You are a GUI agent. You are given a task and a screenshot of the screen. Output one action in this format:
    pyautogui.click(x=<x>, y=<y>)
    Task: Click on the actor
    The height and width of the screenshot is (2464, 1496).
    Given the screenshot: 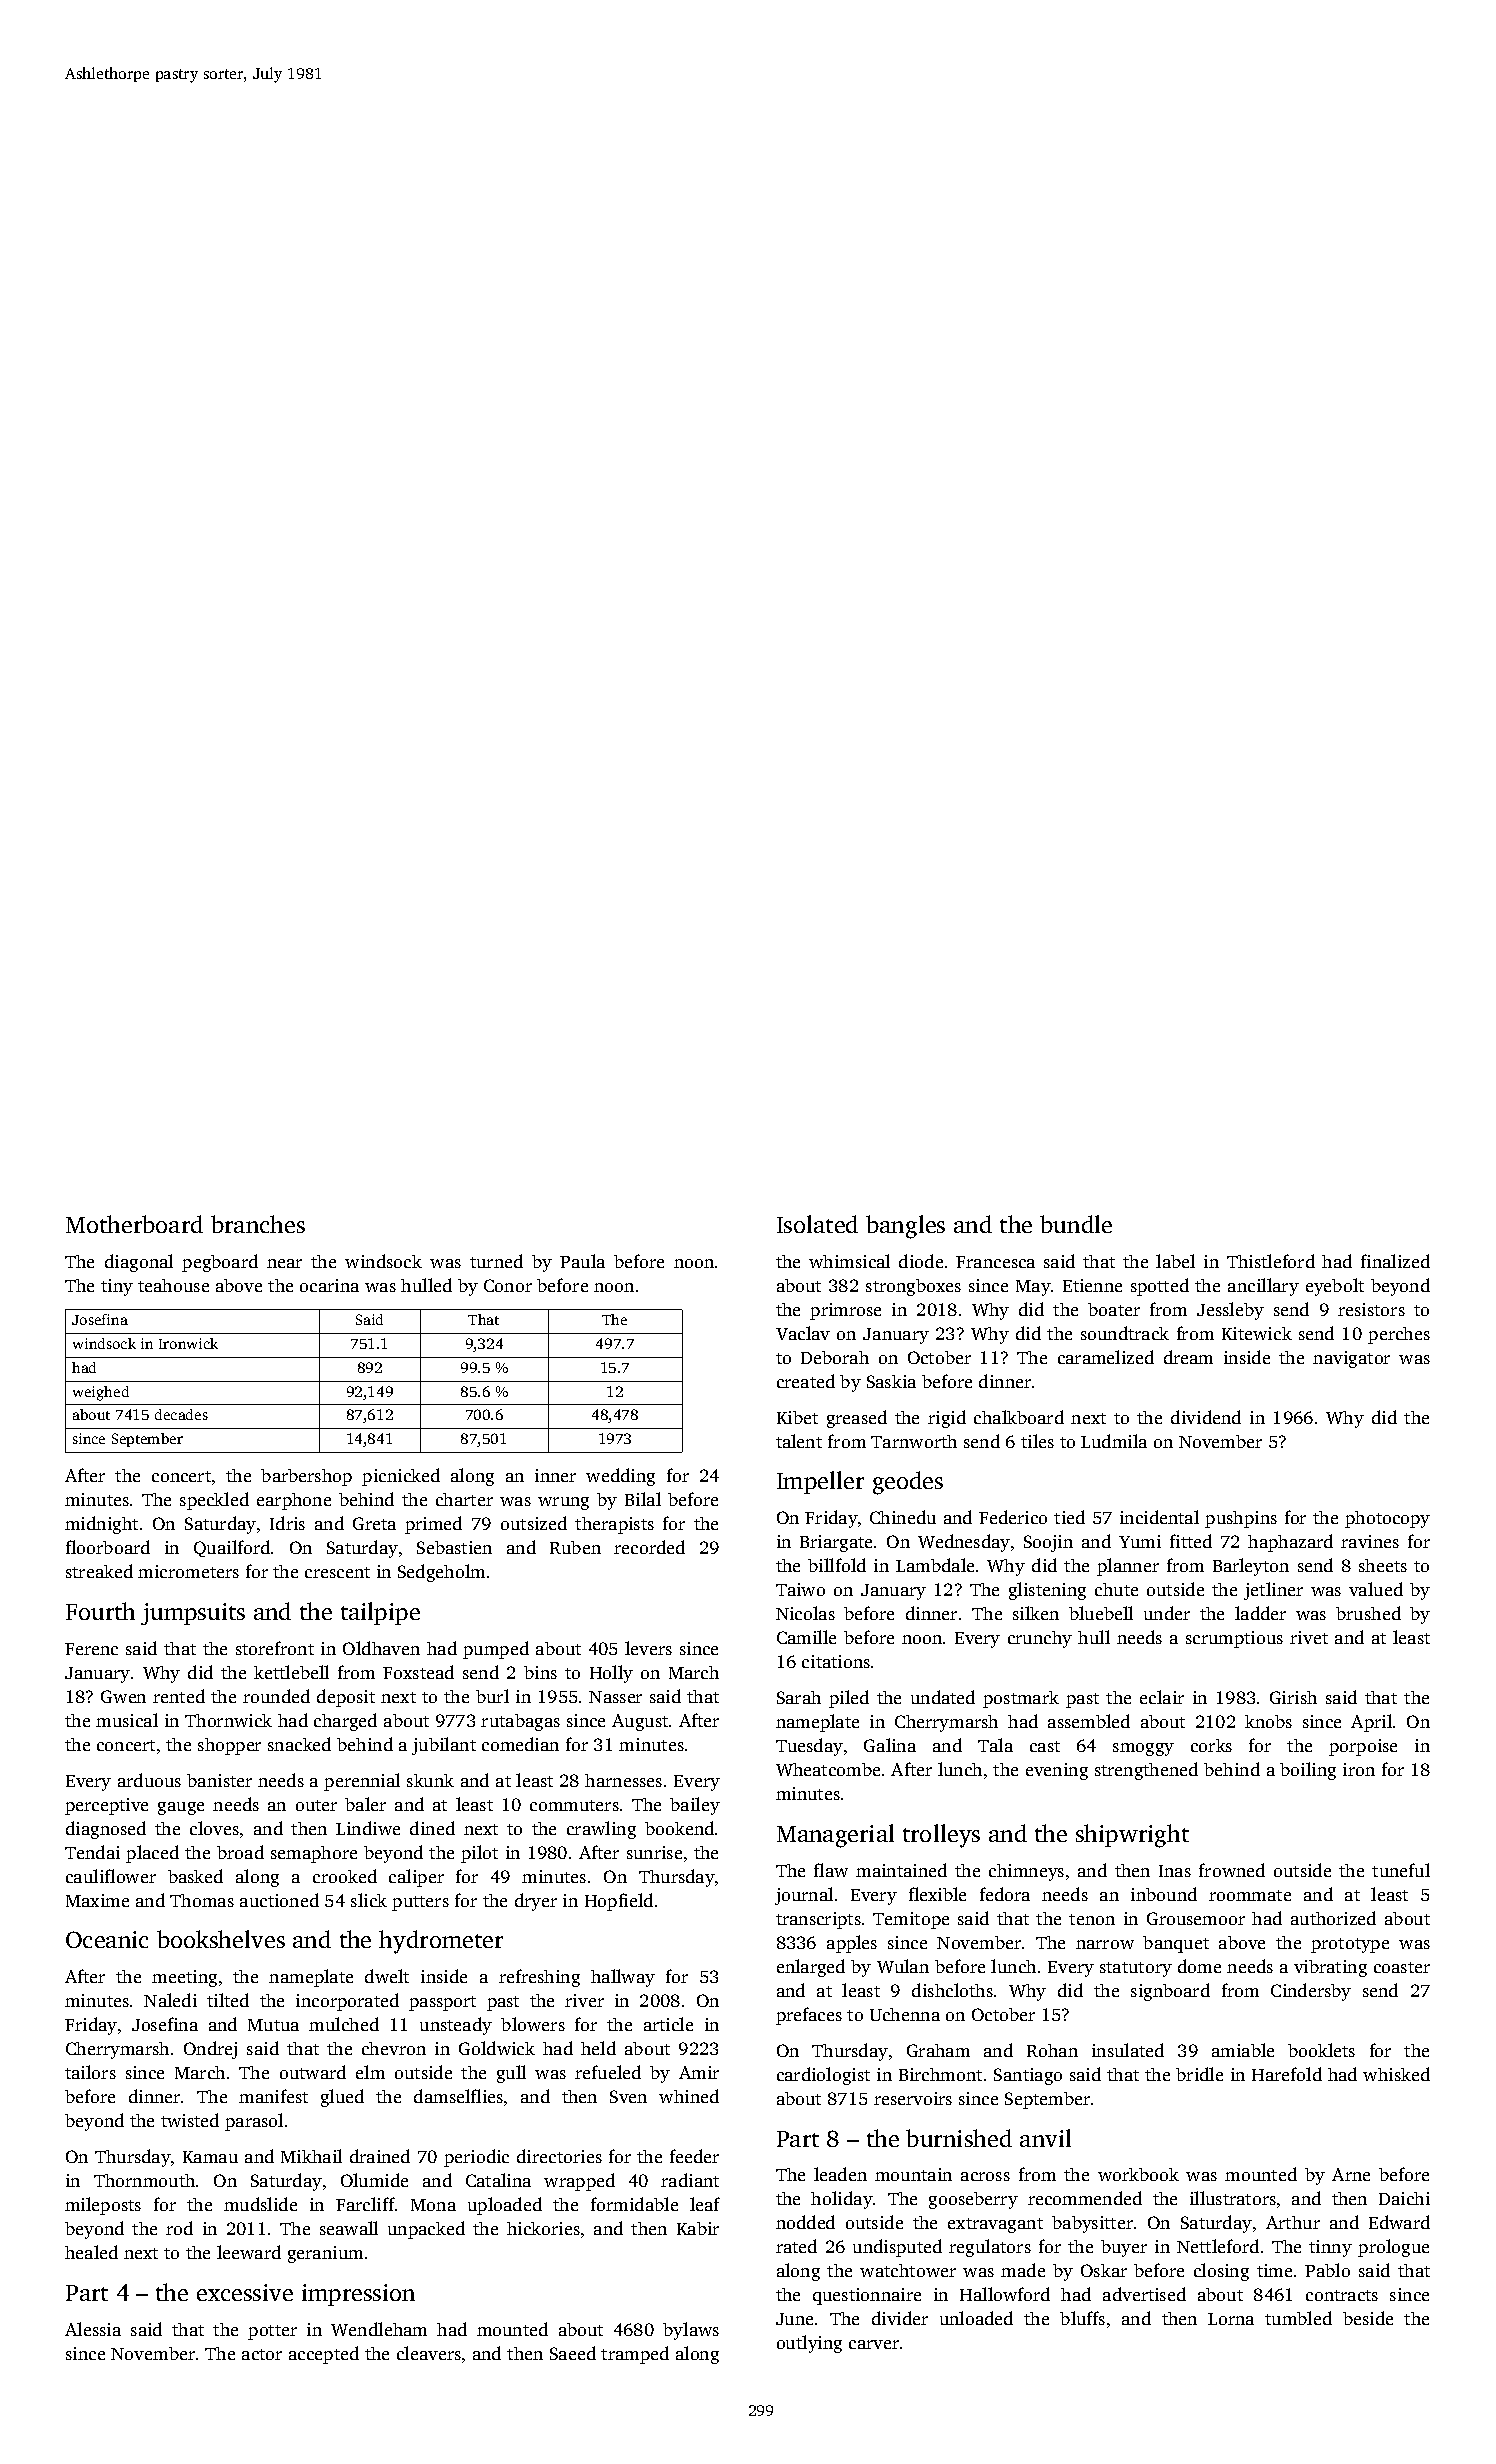 What is the action you would take?
    pyautogui.click(x=262, y=2354)
